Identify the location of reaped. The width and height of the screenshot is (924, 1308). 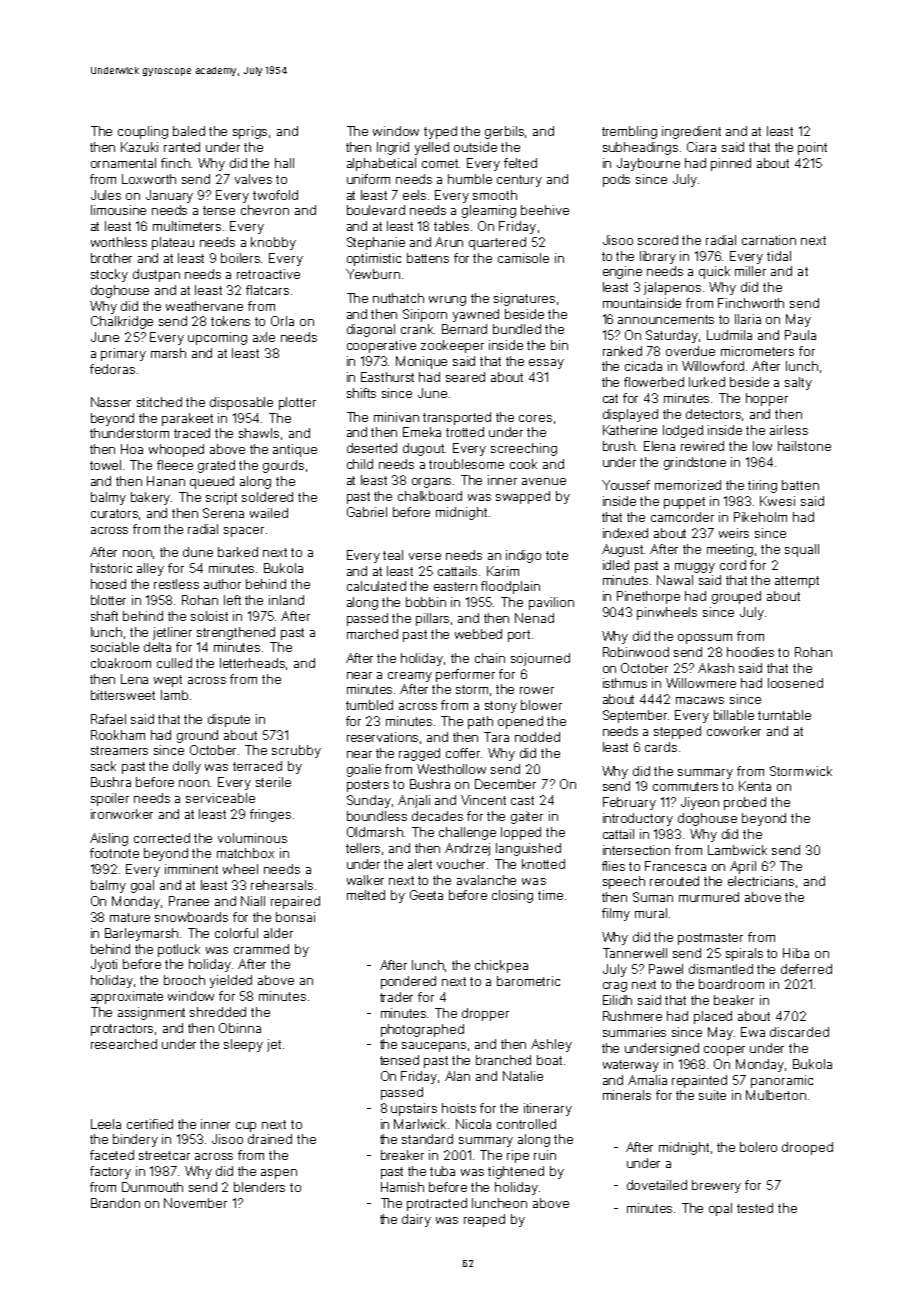
(484, 1220).
